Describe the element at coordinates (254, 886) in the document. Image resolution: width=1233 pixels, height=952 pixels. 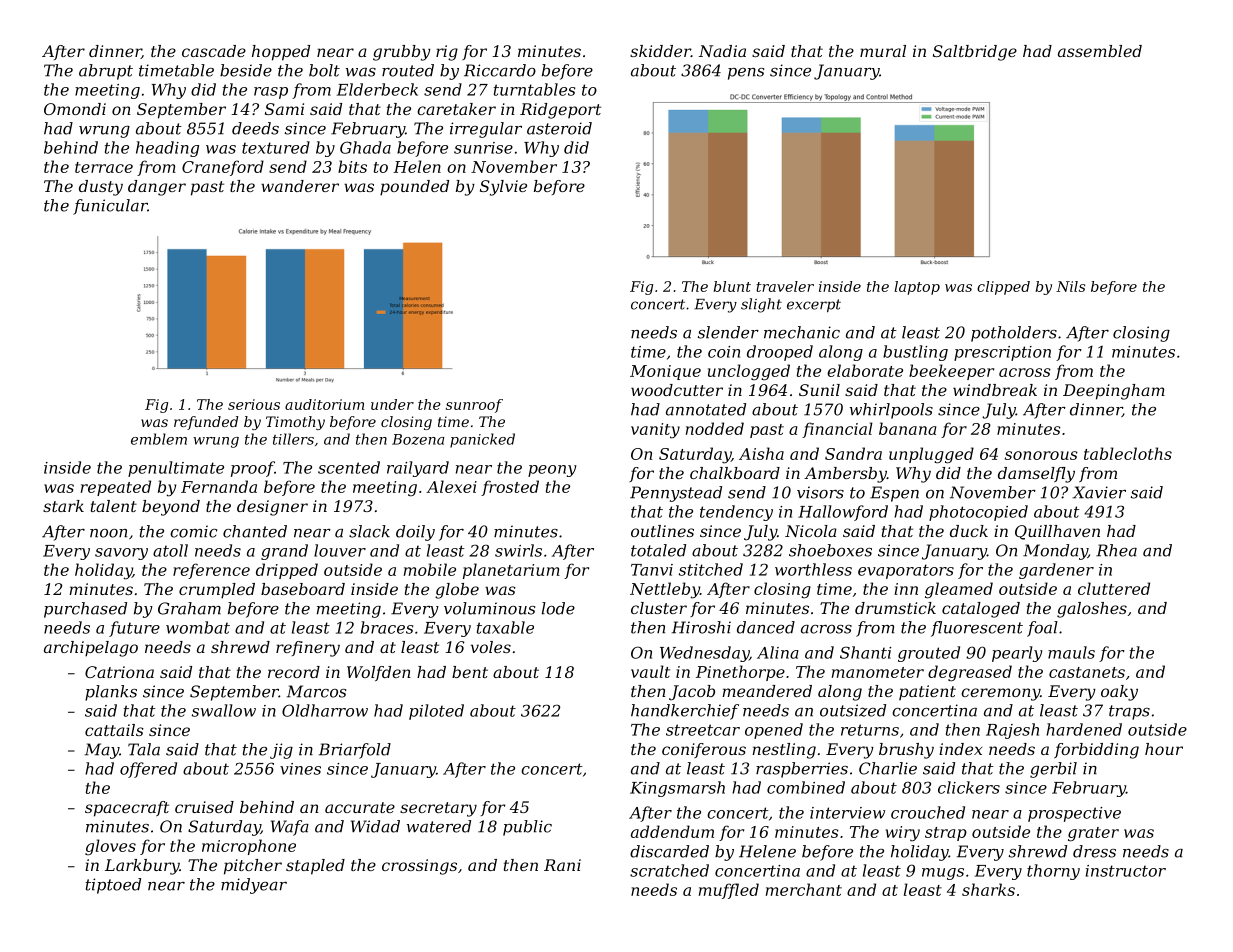
I see `midyear` at that location.
